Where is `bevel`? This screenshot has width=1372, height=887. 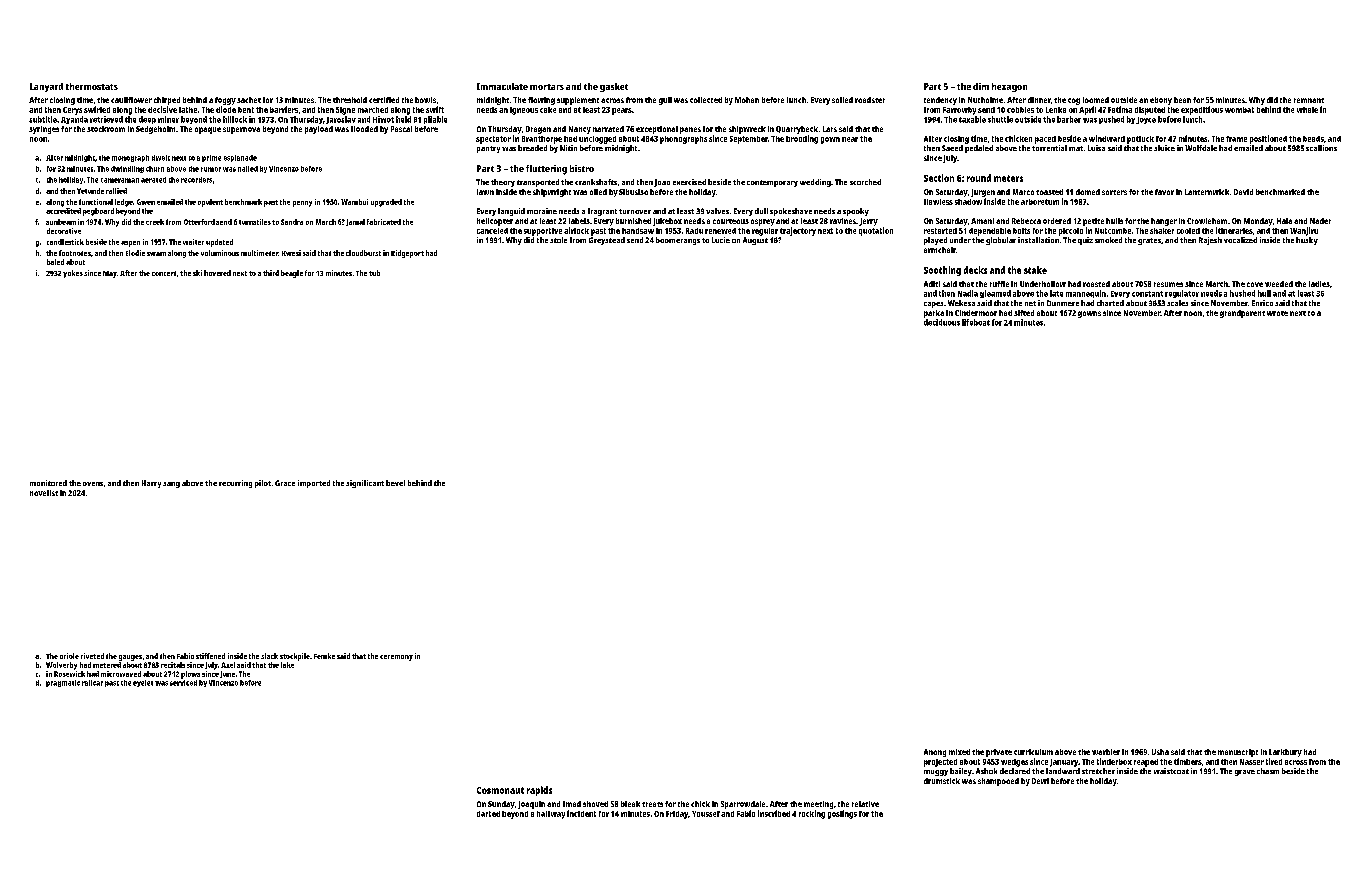 bevel is located at coordinates (395, 483).
